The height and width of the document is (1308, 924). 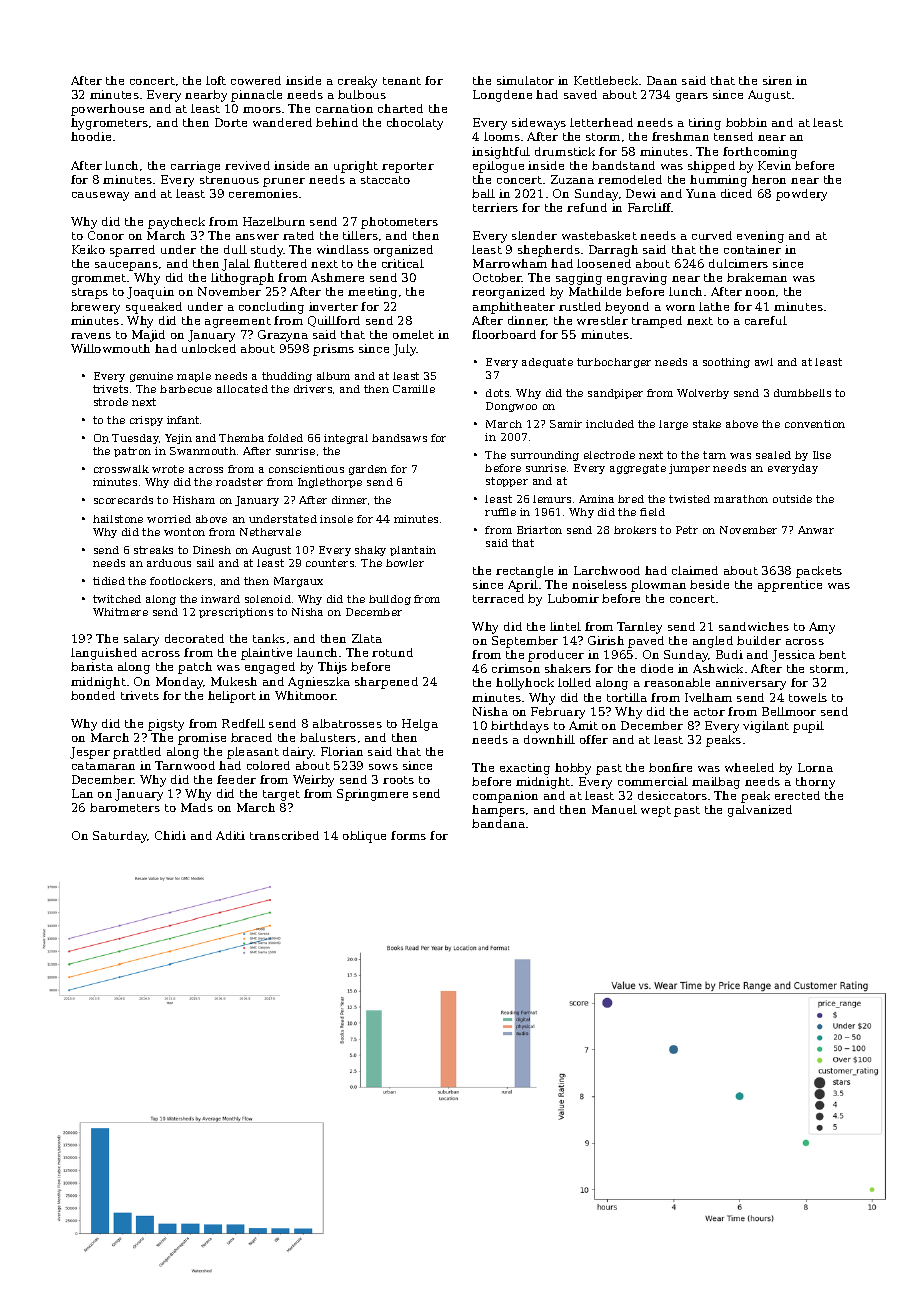 I want to click on Darragh, so click(x=613, y=251).
